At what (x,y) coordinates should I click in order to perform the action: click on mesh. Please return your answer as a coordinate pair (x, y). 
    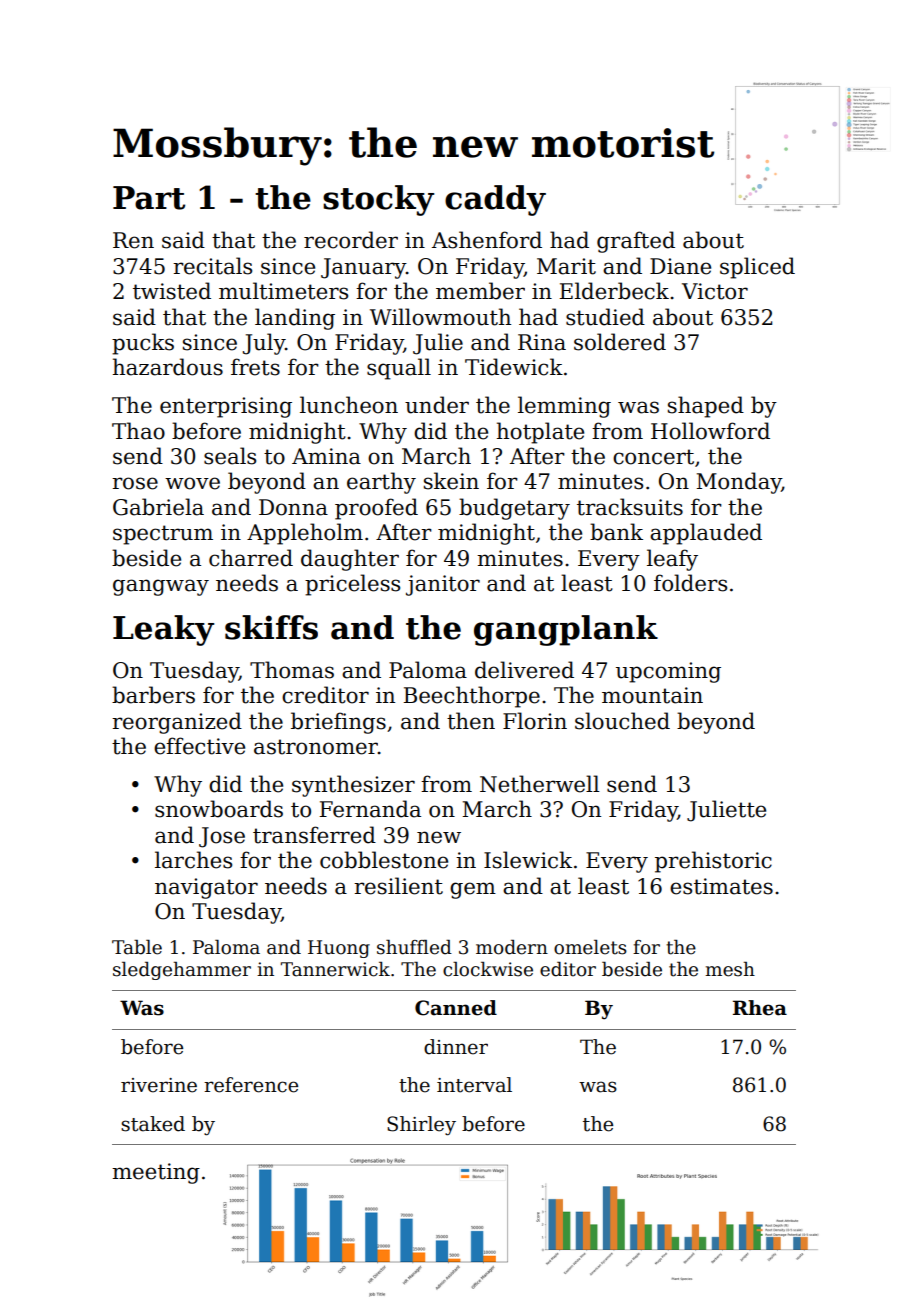
    Looking at the image, I should click on (730, 969).
